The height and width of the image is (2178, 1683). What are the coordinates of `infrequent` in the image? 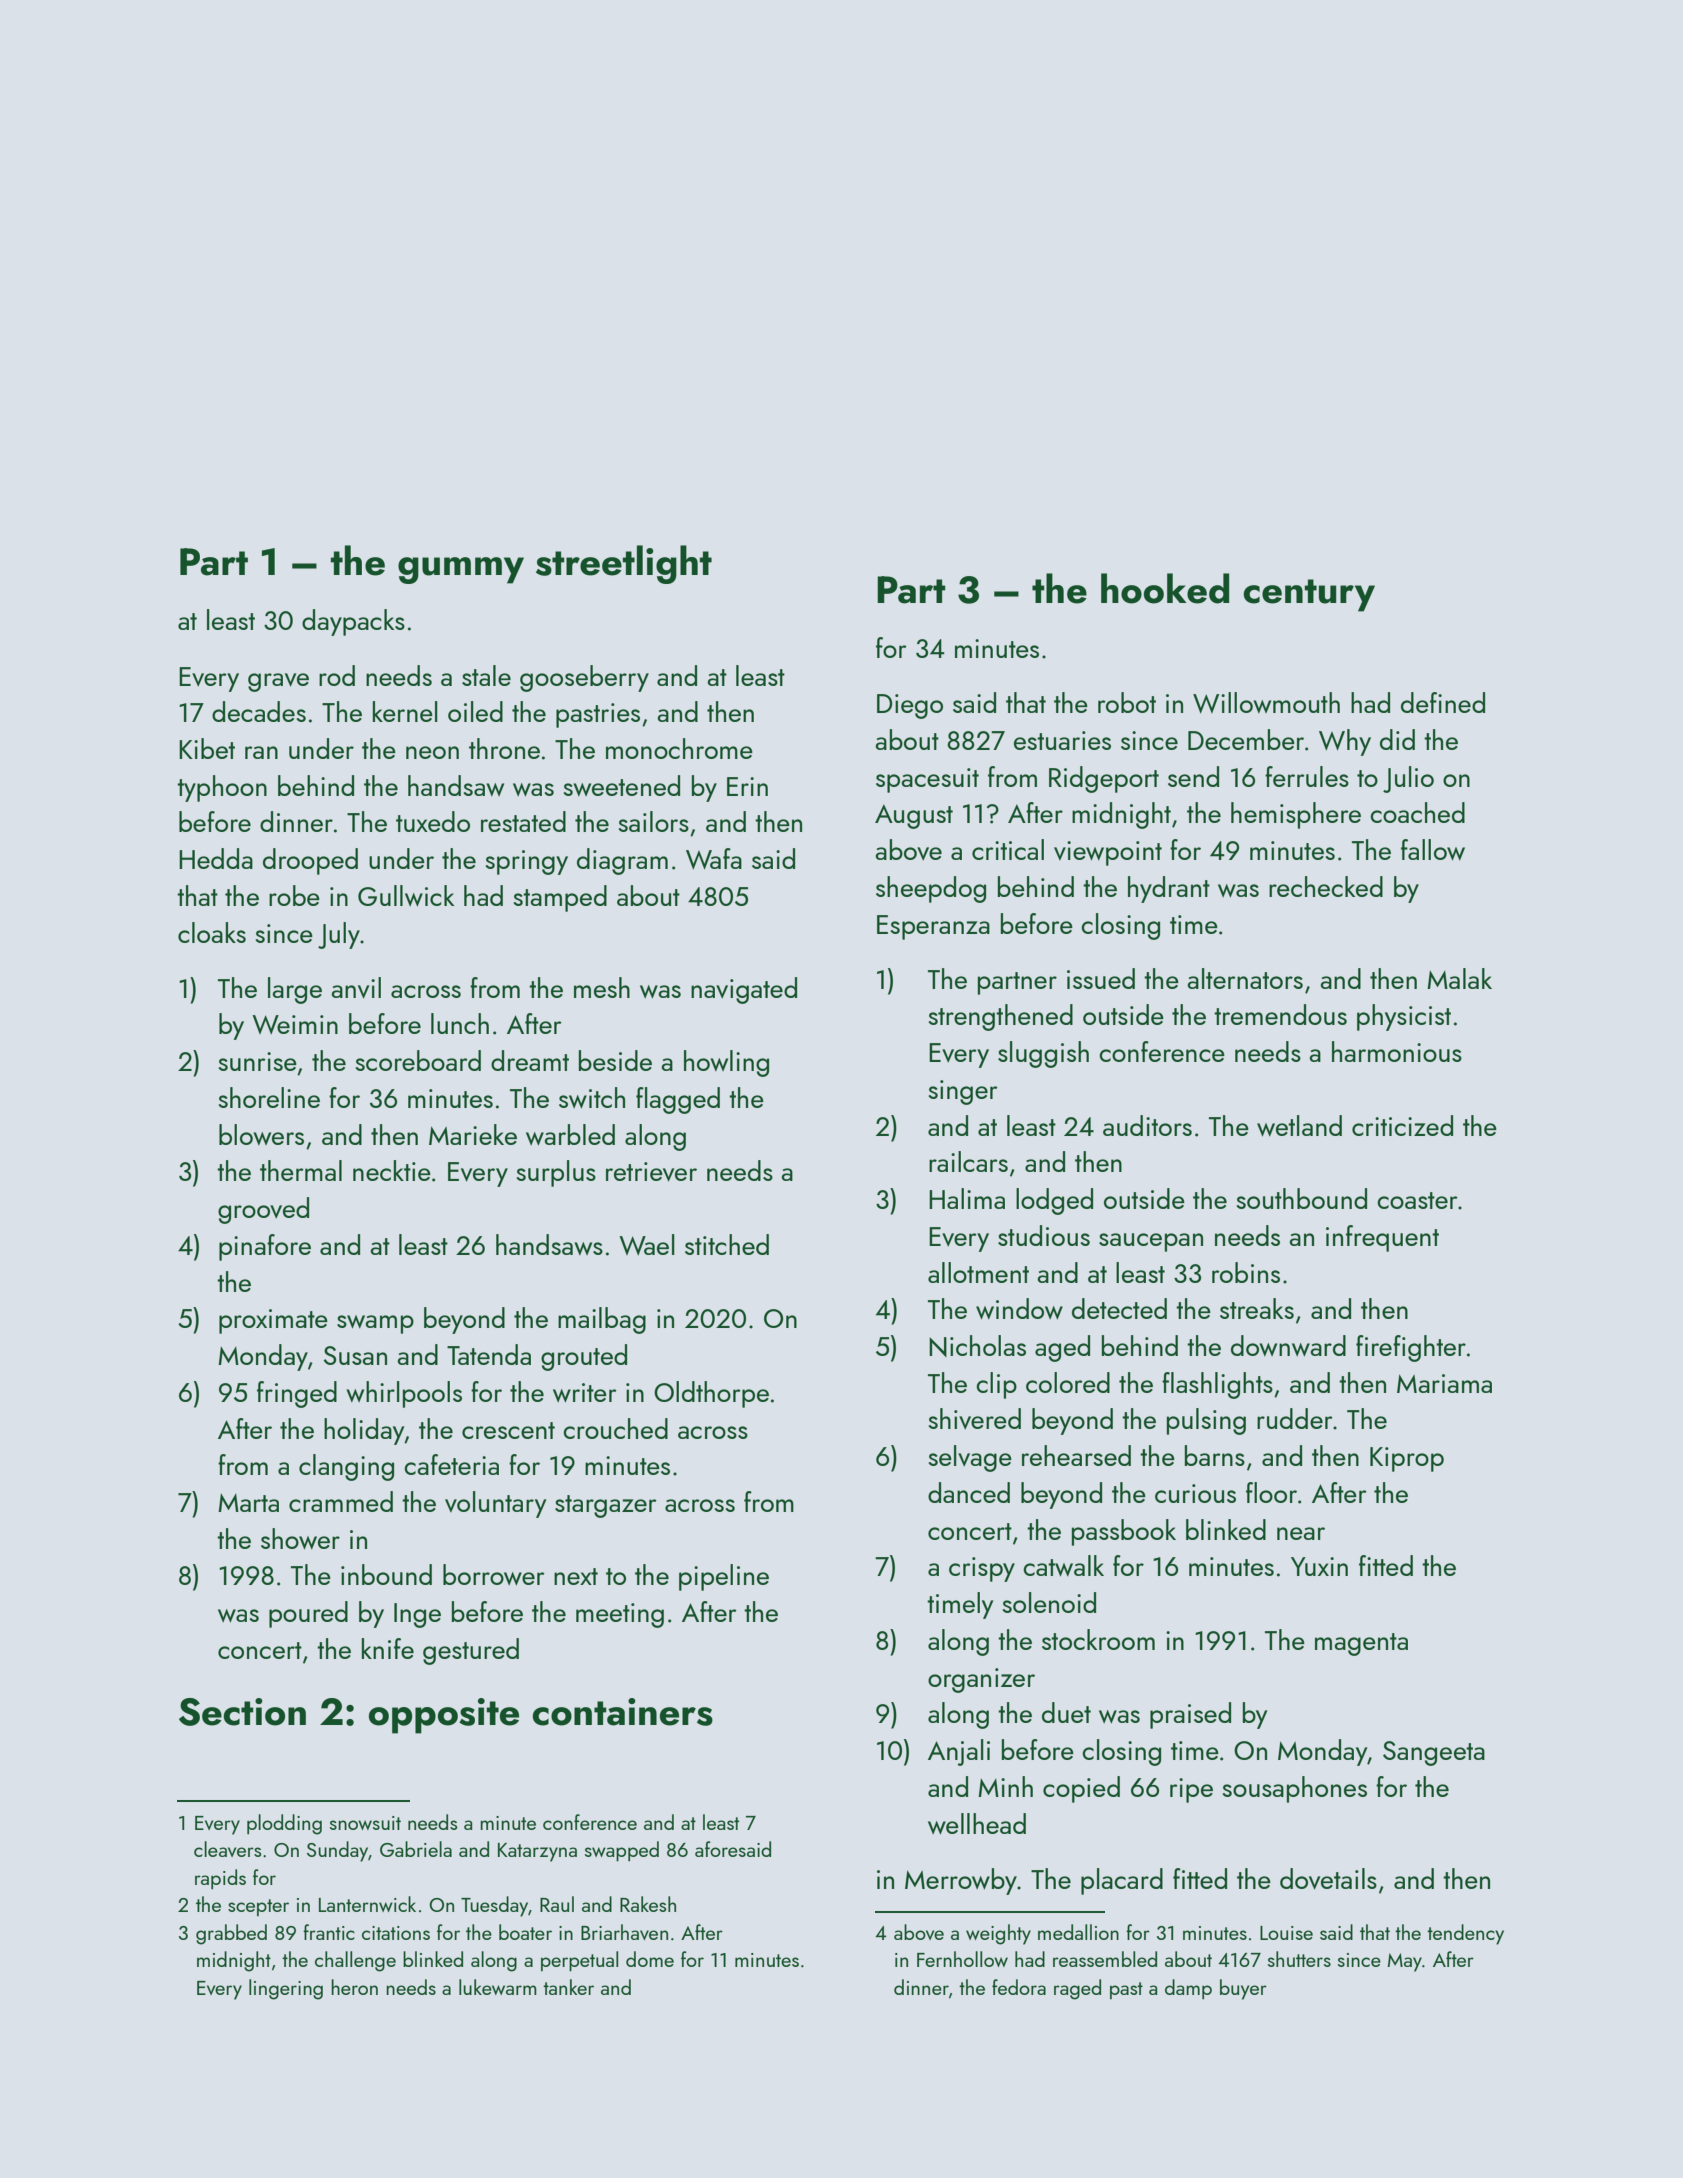 It's located at (1382, 1238).
